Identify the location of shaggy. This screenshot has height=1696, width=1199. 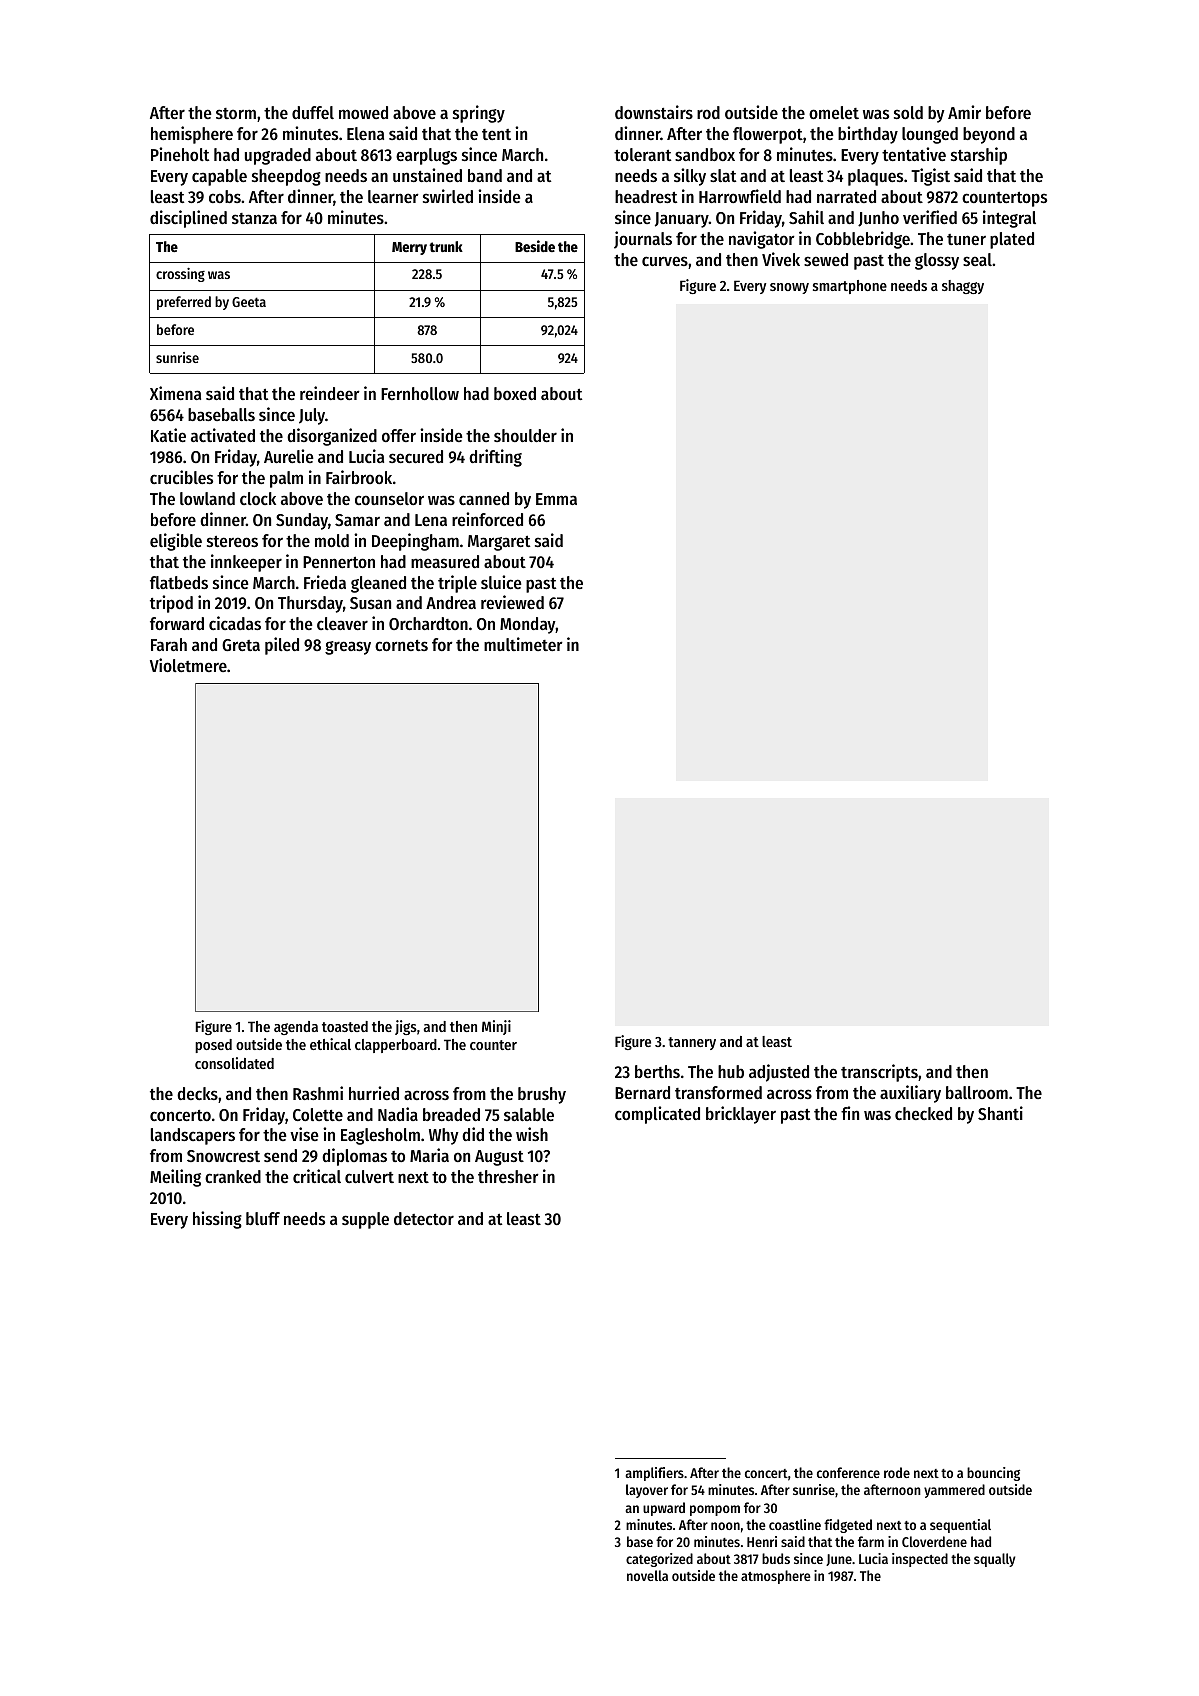
(963, 287).
